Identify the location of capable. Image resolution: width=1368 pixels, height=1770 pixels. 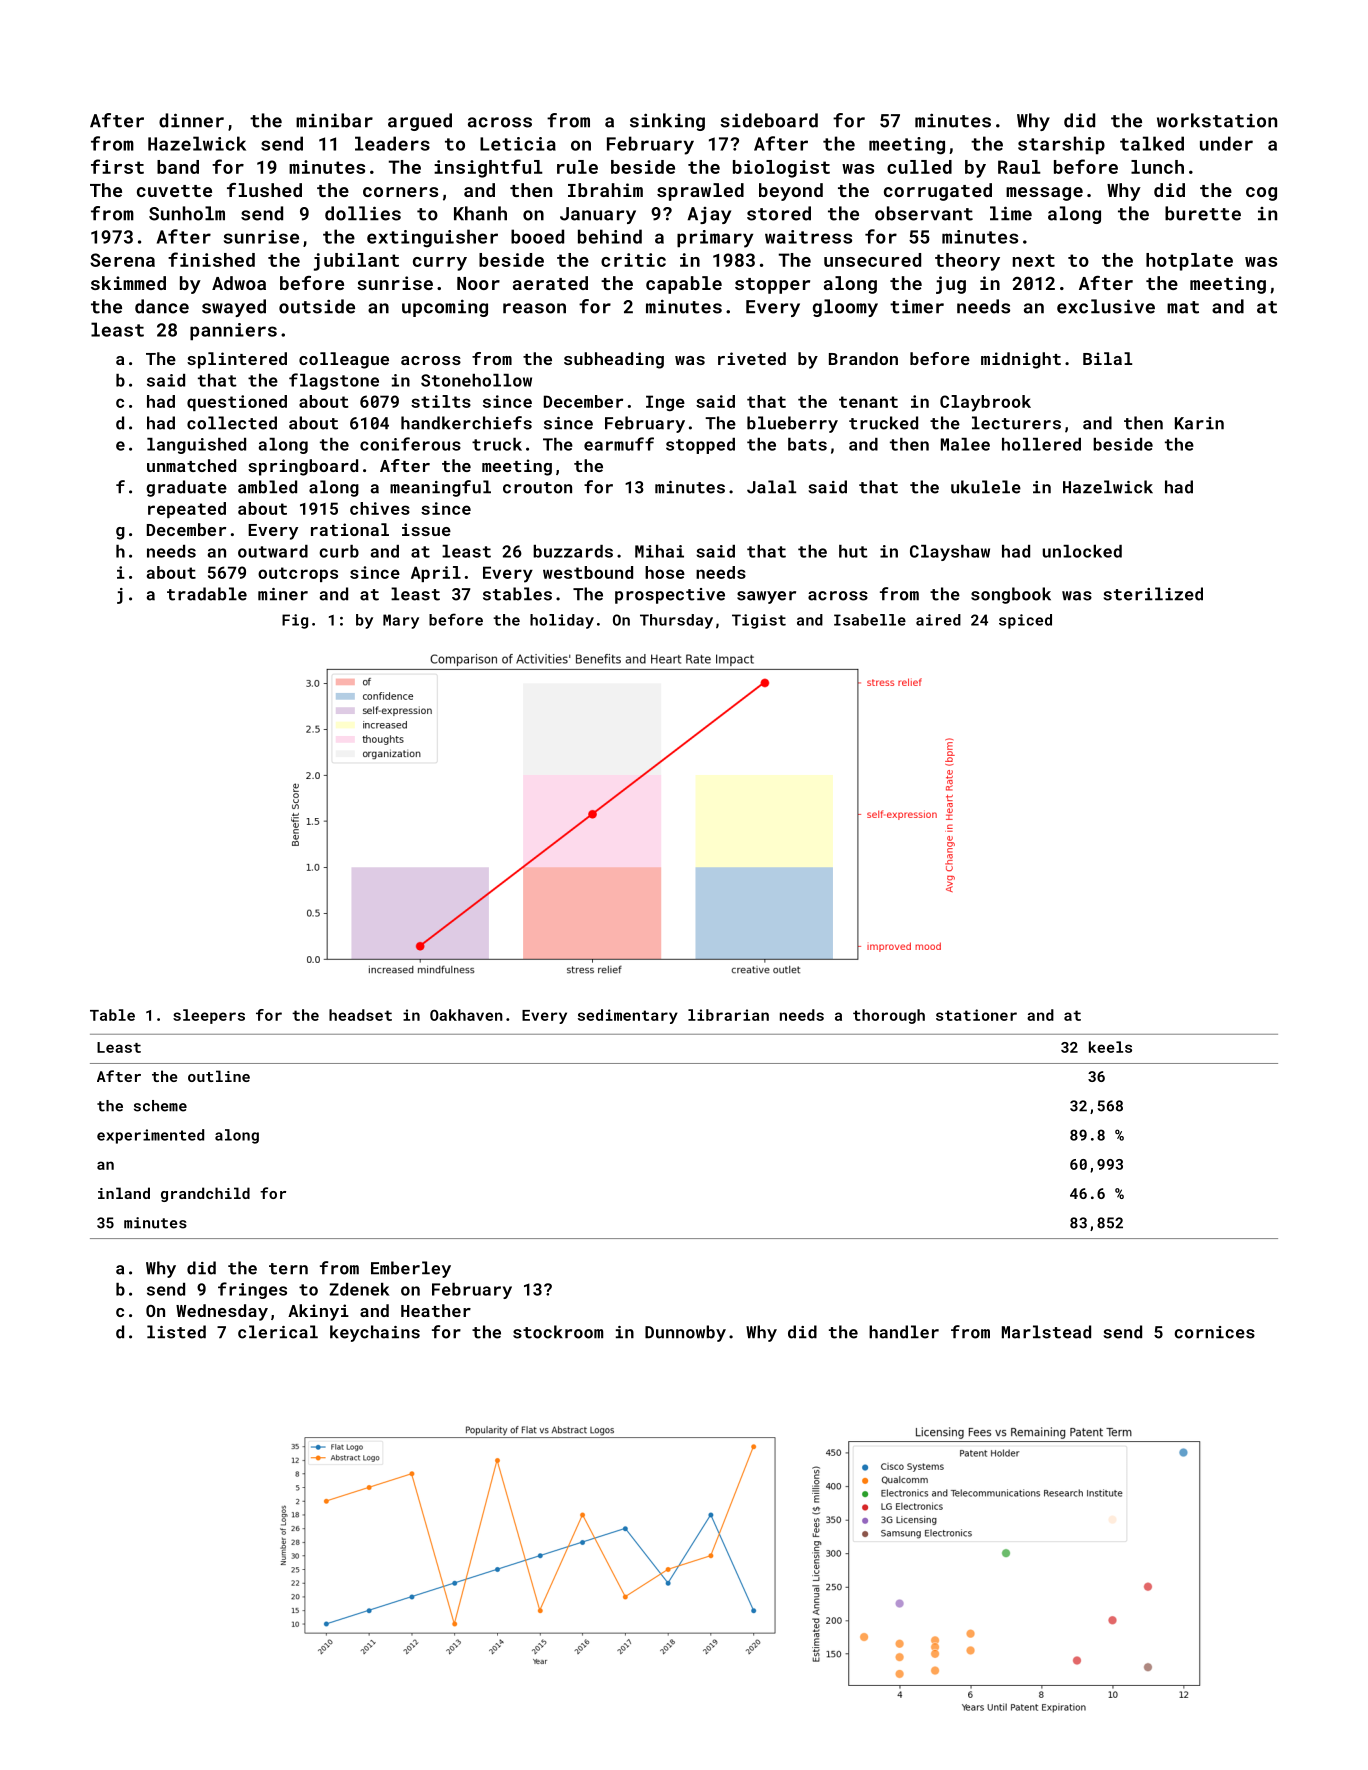
(684, 285).
